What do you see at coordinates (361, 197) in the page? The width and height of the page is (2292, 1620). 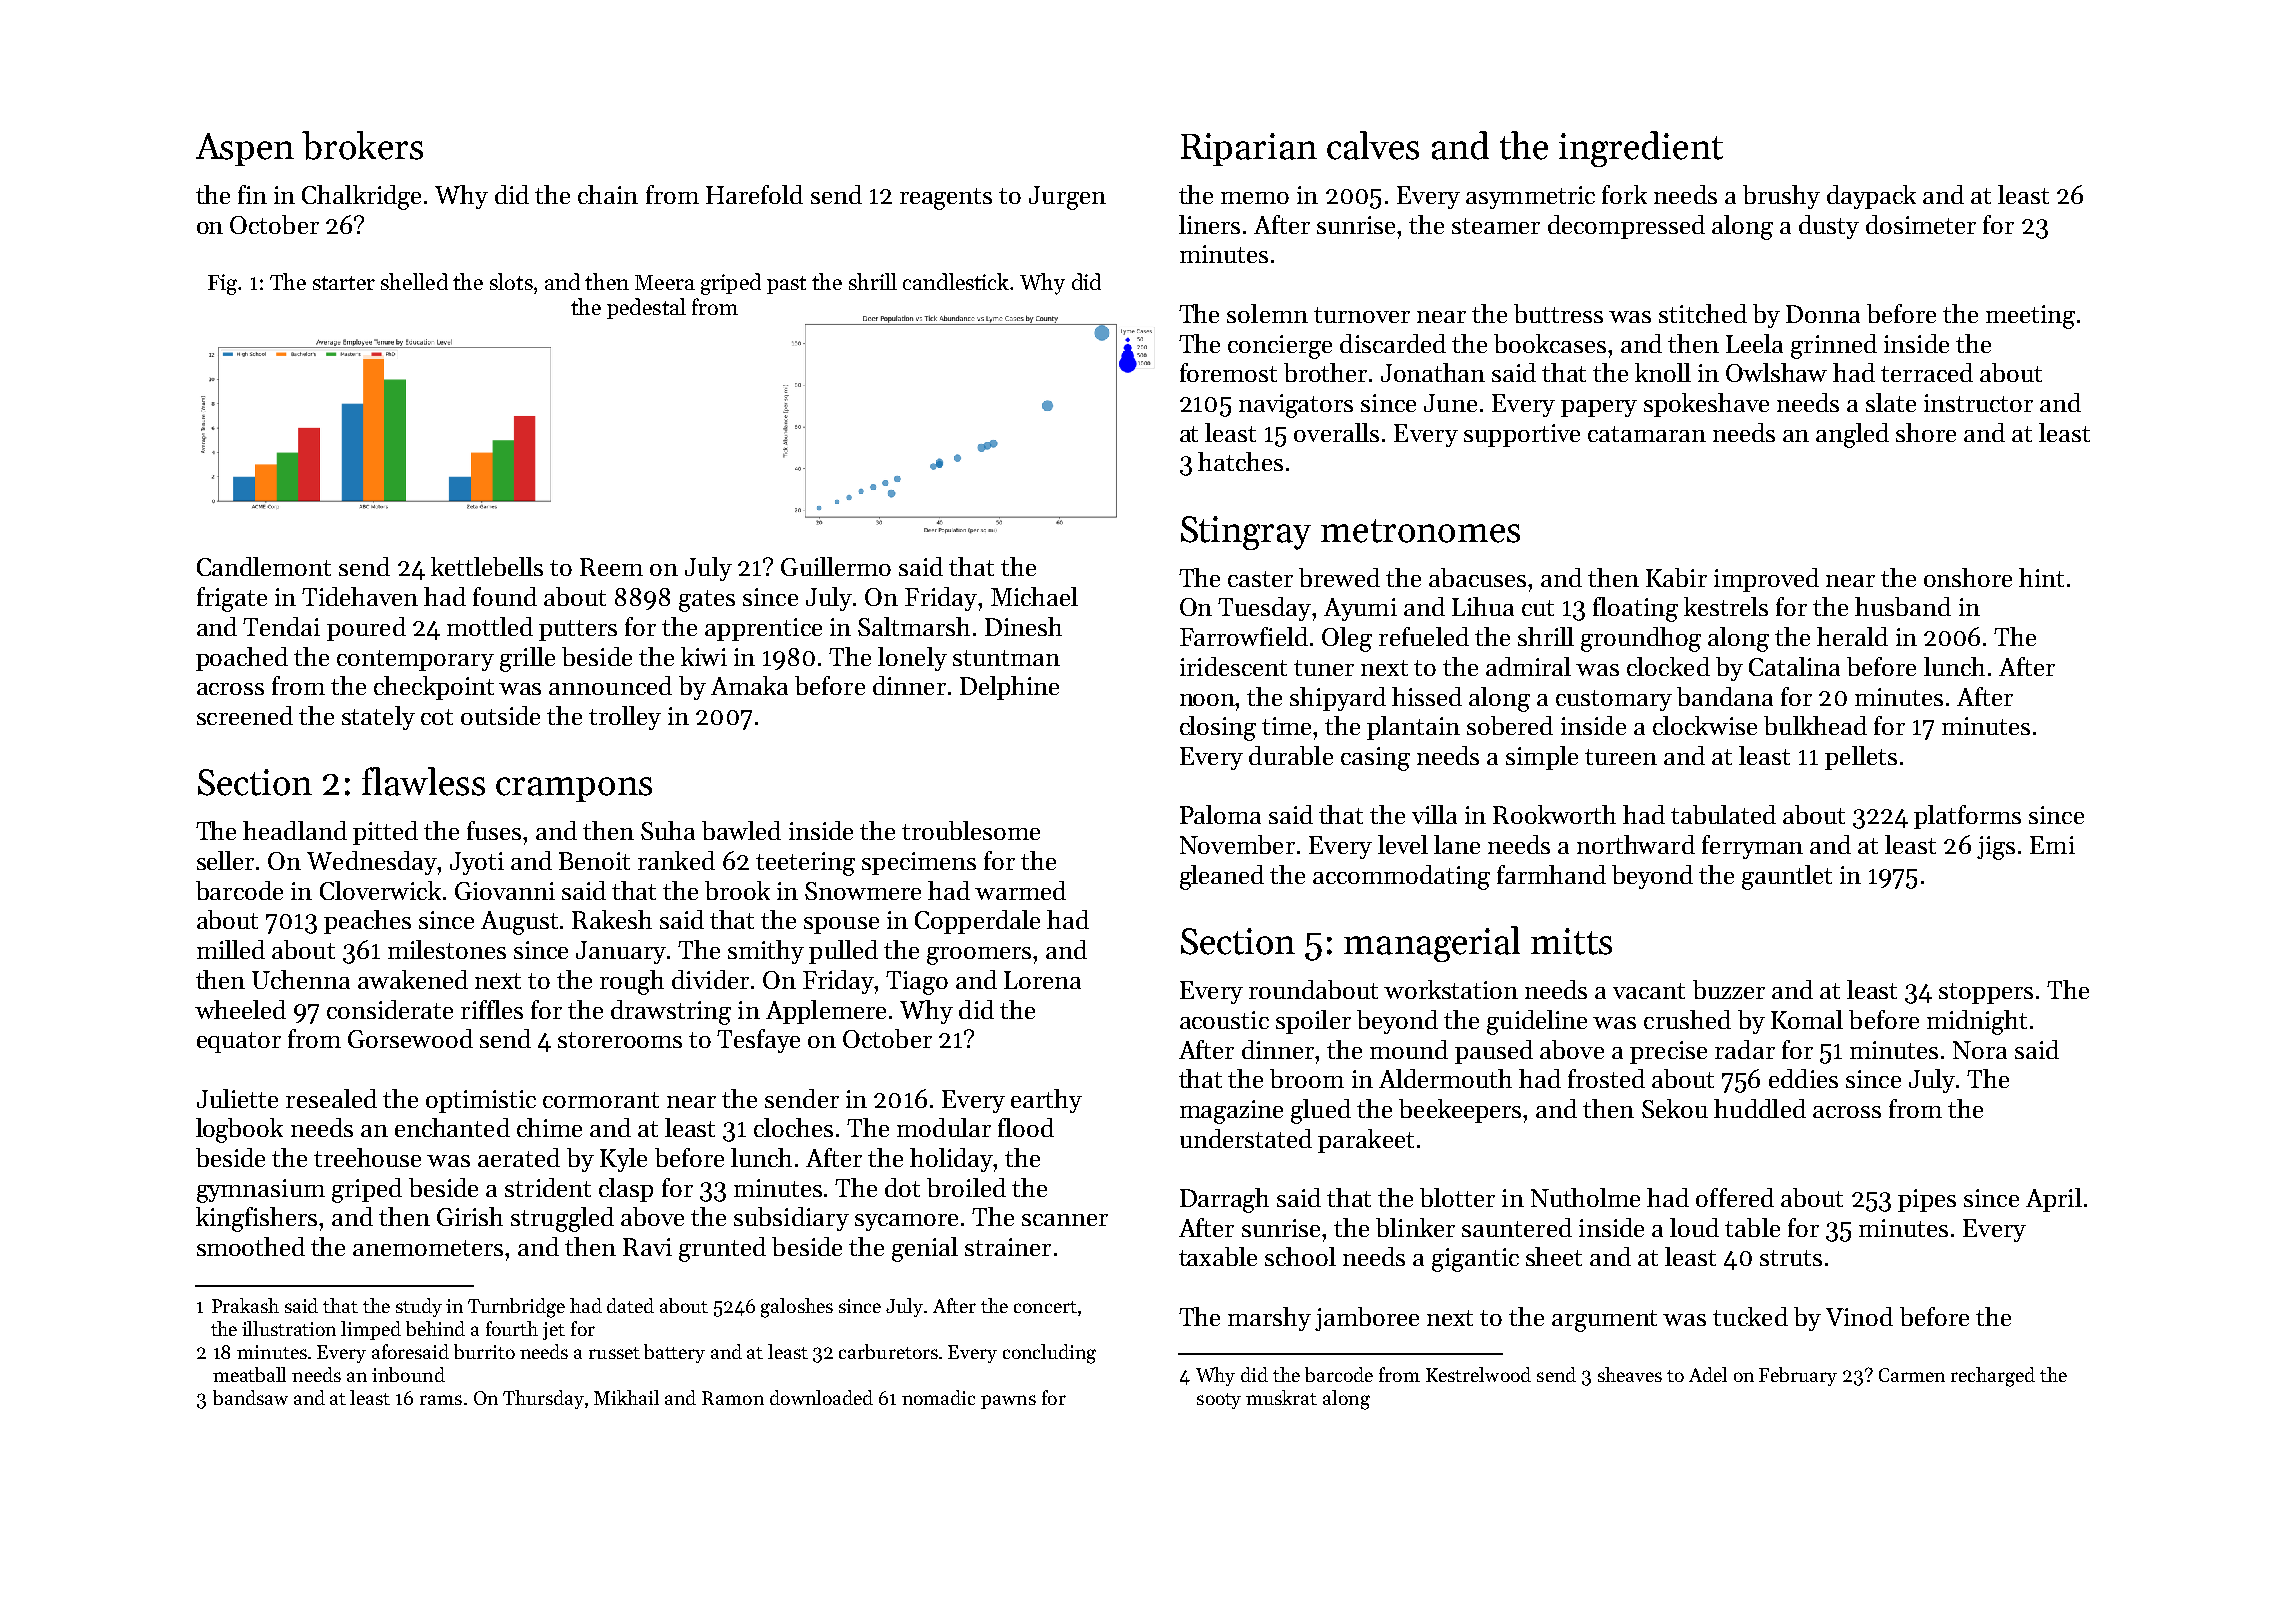 I see `Chalkridge` at bounding box center [361, 197].
